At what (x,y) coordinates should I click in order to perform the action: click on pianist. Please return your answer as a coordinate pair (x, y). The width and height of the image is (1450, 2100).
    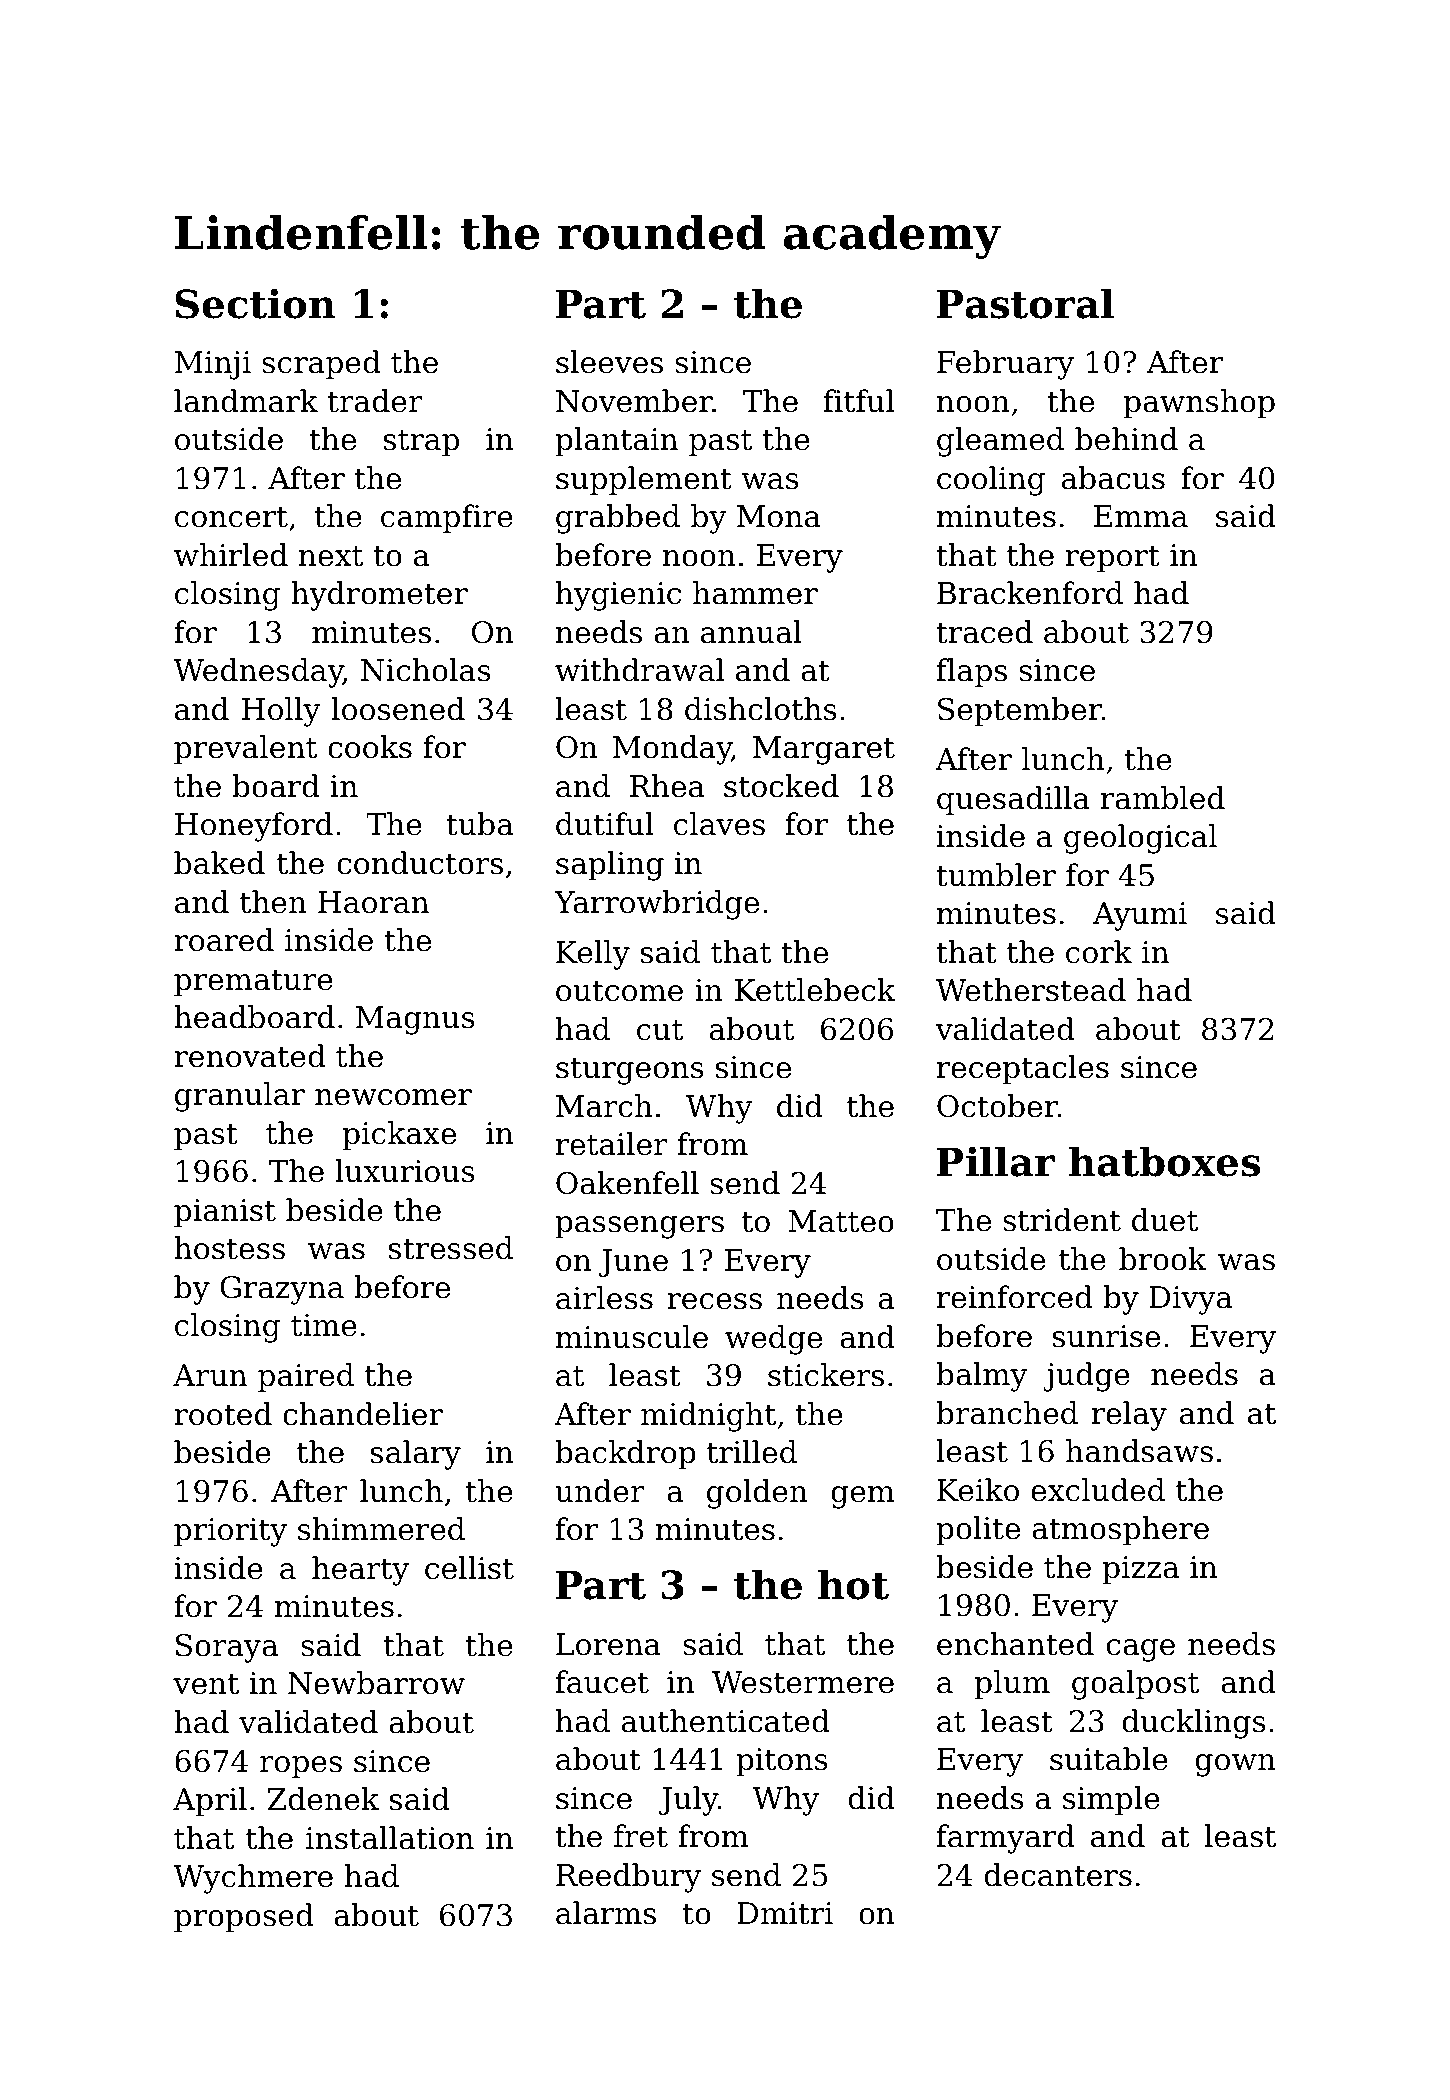
    Looking at the image, I should click on (225, 1213).
